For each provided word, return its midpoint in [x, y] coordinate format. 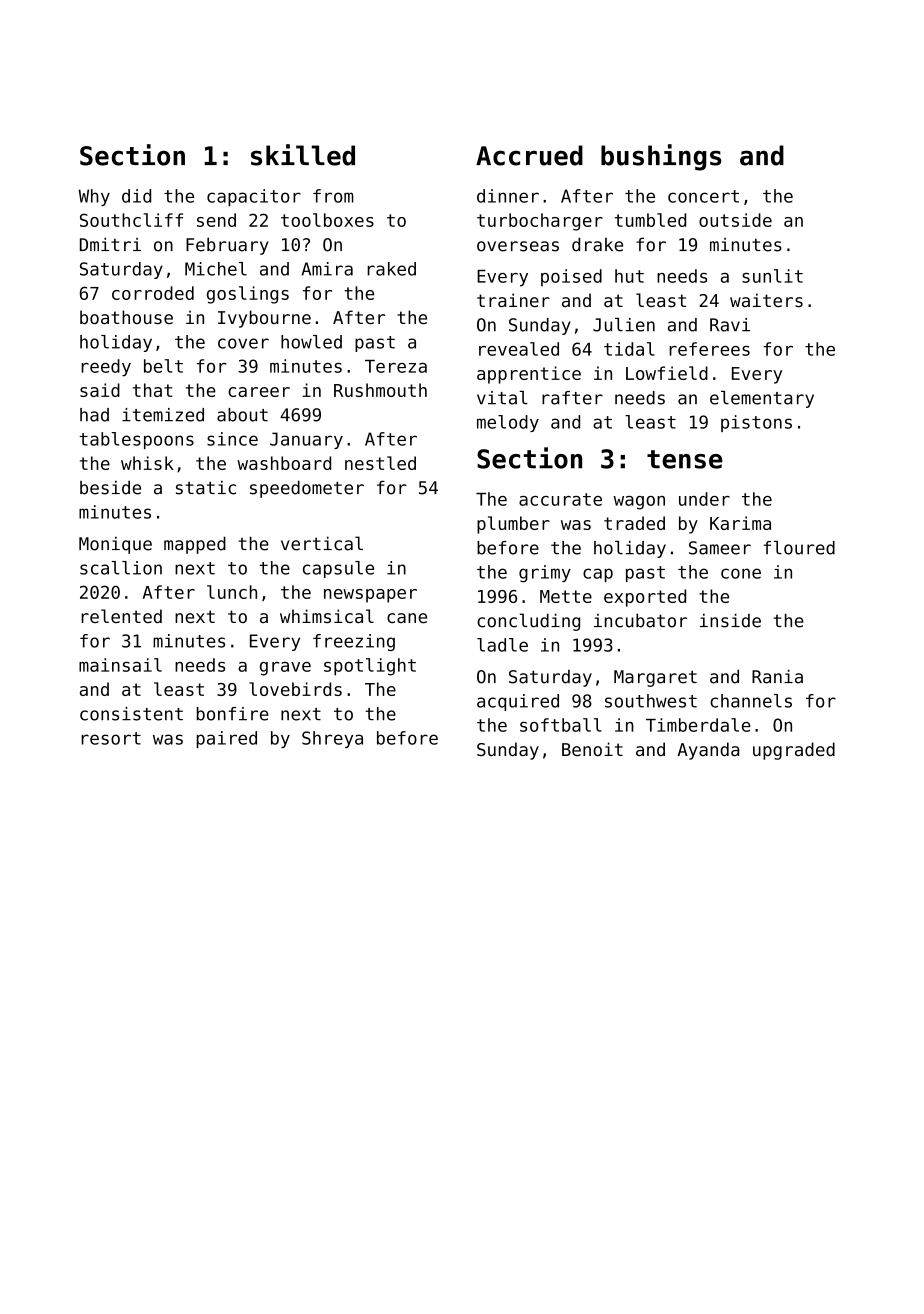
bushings [661, 157]
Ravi [730, 325]
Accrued [529, 155]
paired [227, 739]
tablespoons [136, 440]
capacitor [254, 197]
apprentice [529, 375]
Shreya [332, 739]
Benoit [592, 749]
